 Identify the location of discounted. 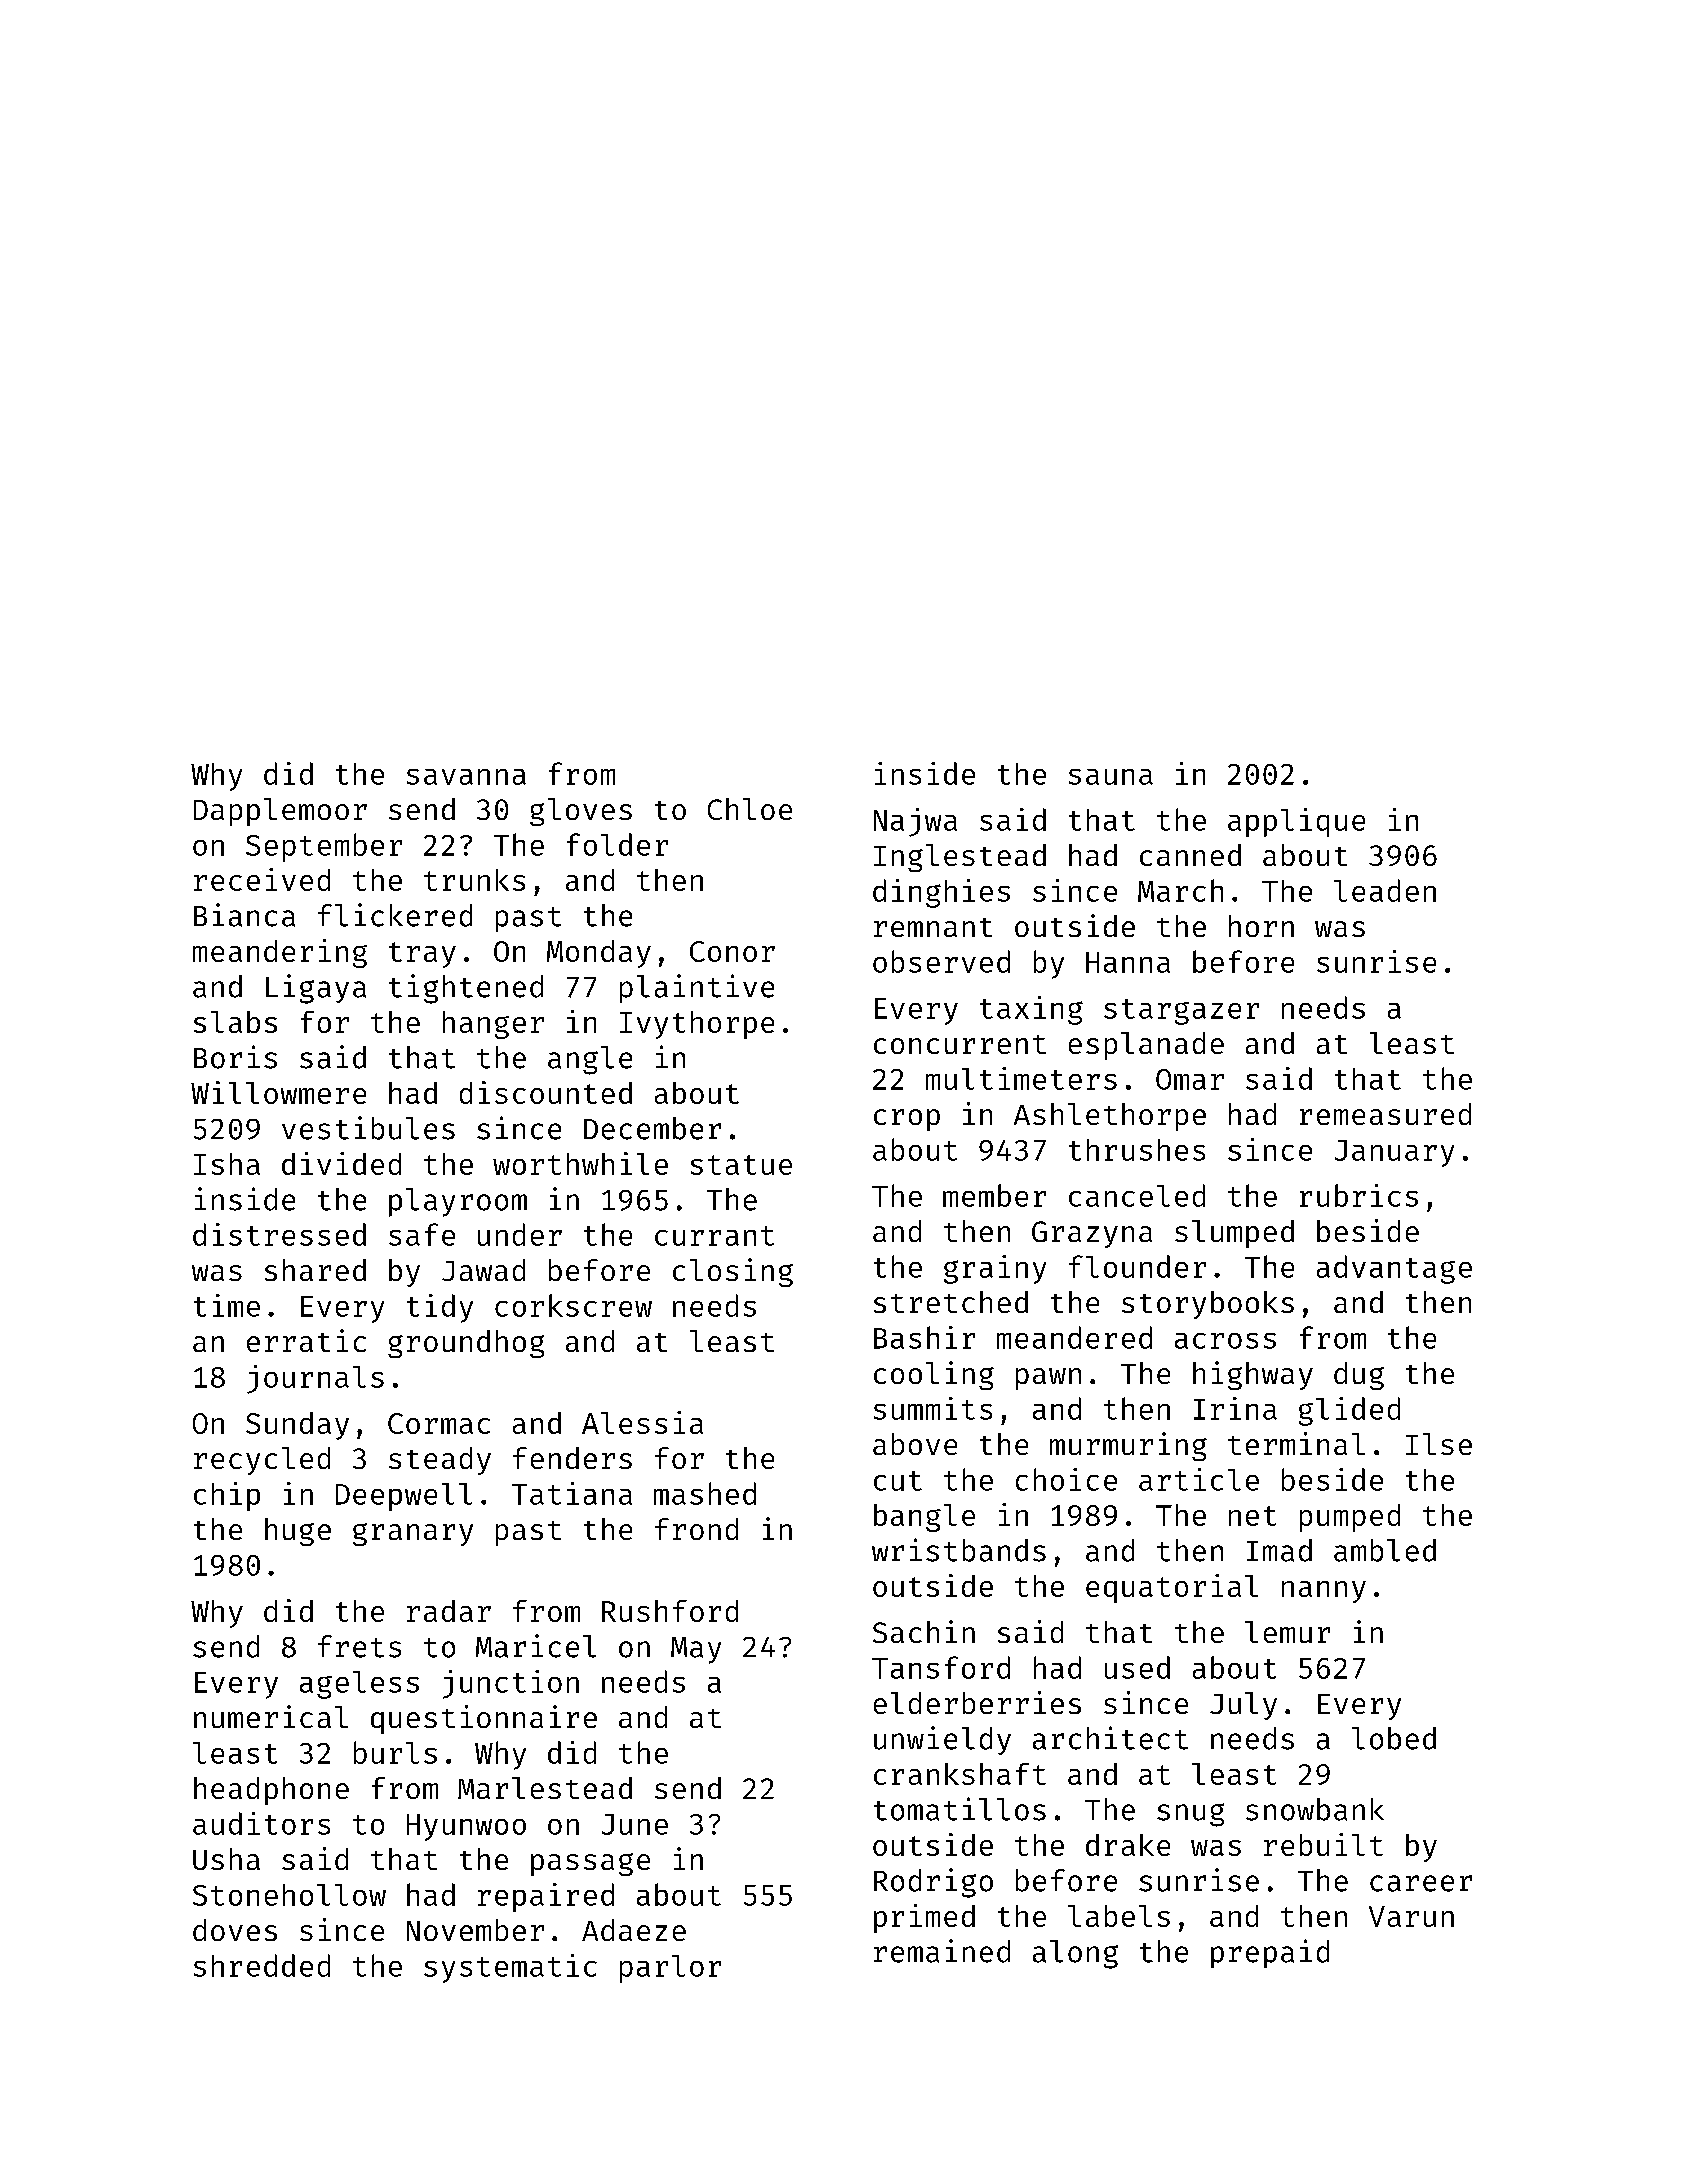
(546, 1092).
